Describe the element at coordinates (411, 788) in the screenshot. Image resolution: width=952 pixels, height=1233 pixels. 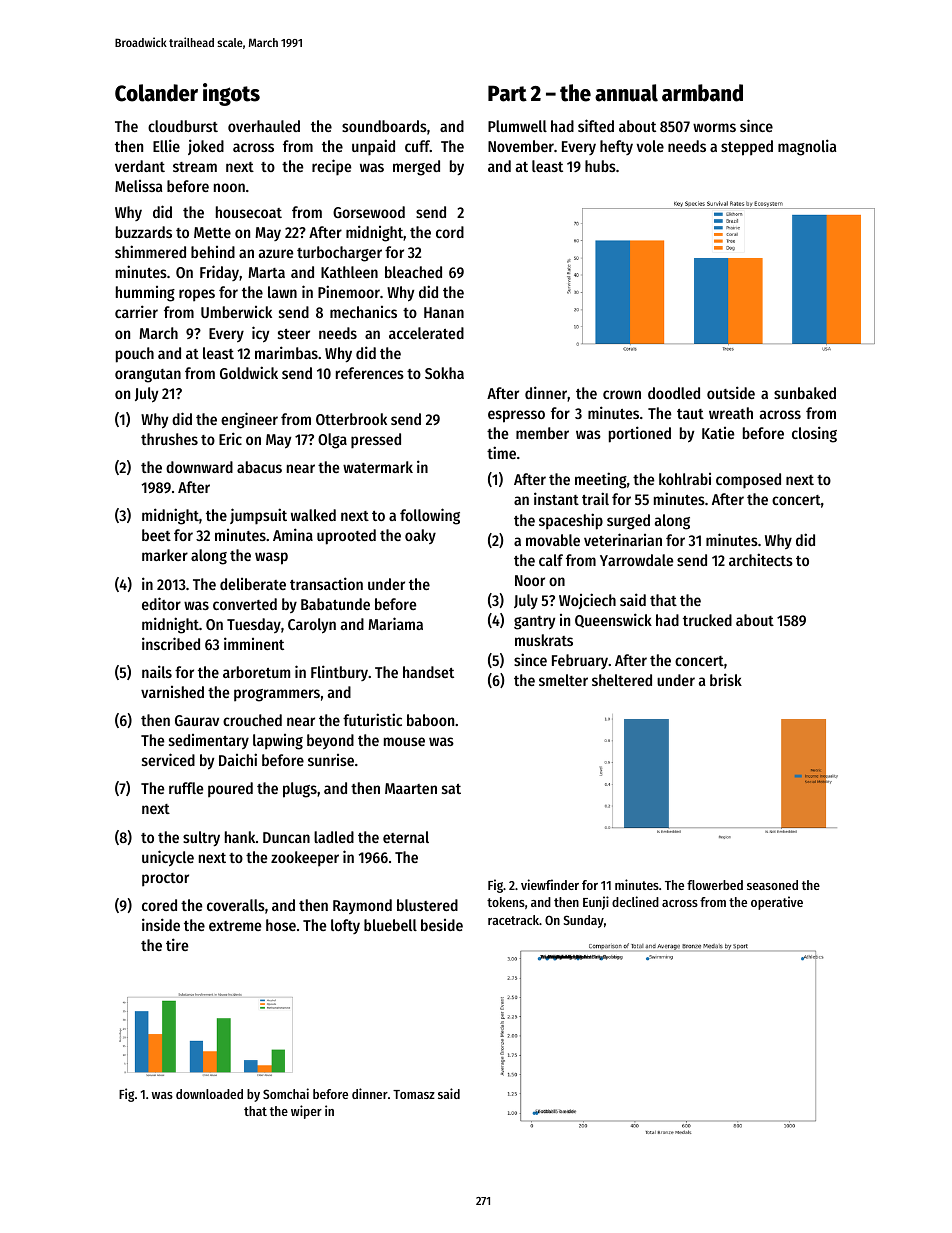
I see `Maarten` at that location.
